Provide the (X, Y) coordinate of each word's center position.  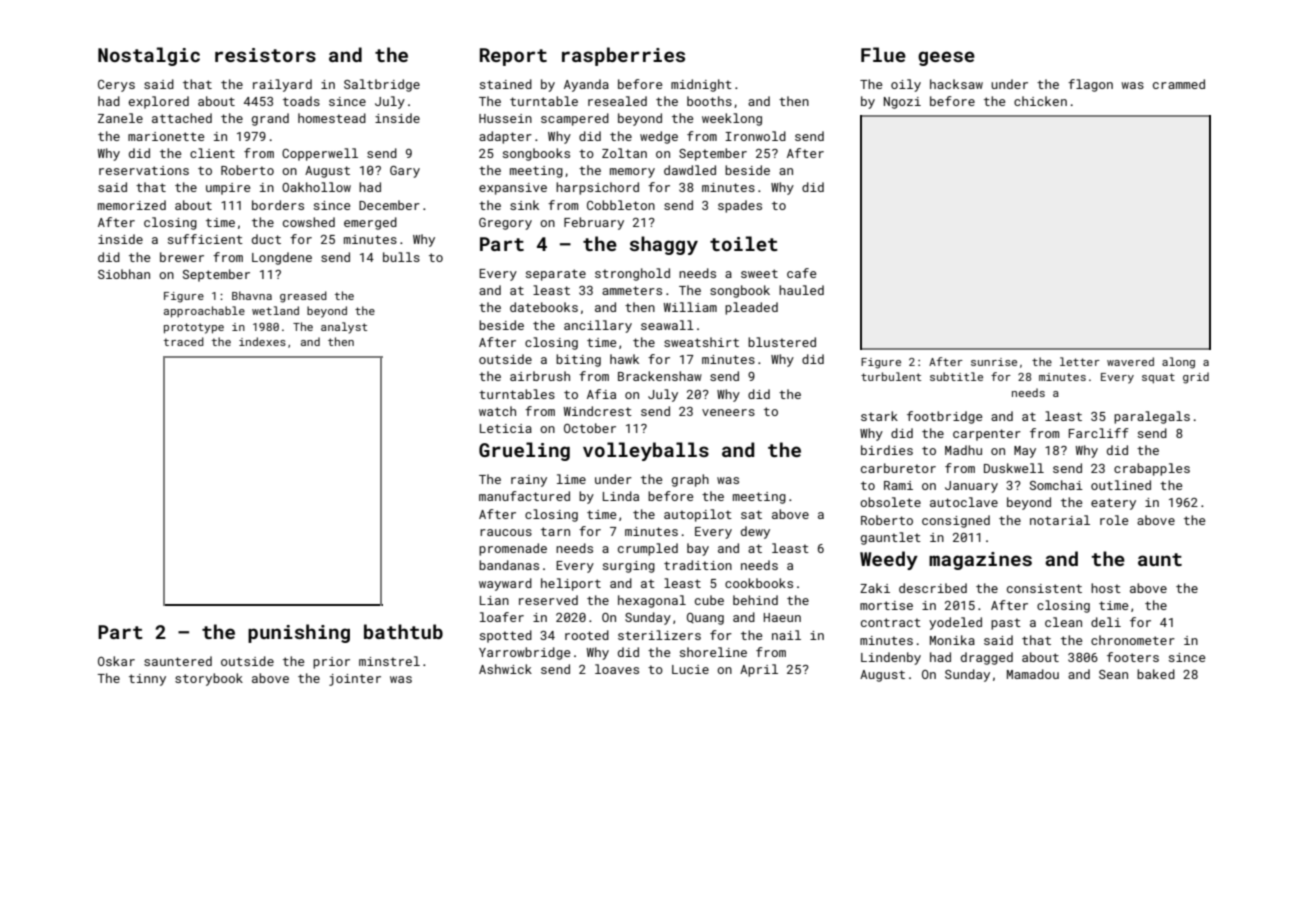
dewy (755, 532)
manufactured (524, 496)
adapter (505, 137)
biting (578, 360)
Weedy (889, 560)
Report (513, 57)
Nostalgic (149, 56)
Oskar (116, 661)
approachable (204, 312)
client (212, 153)
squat (1158, 378)
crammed (1179, 84)
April (759, 670)
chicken (1040, 101)
